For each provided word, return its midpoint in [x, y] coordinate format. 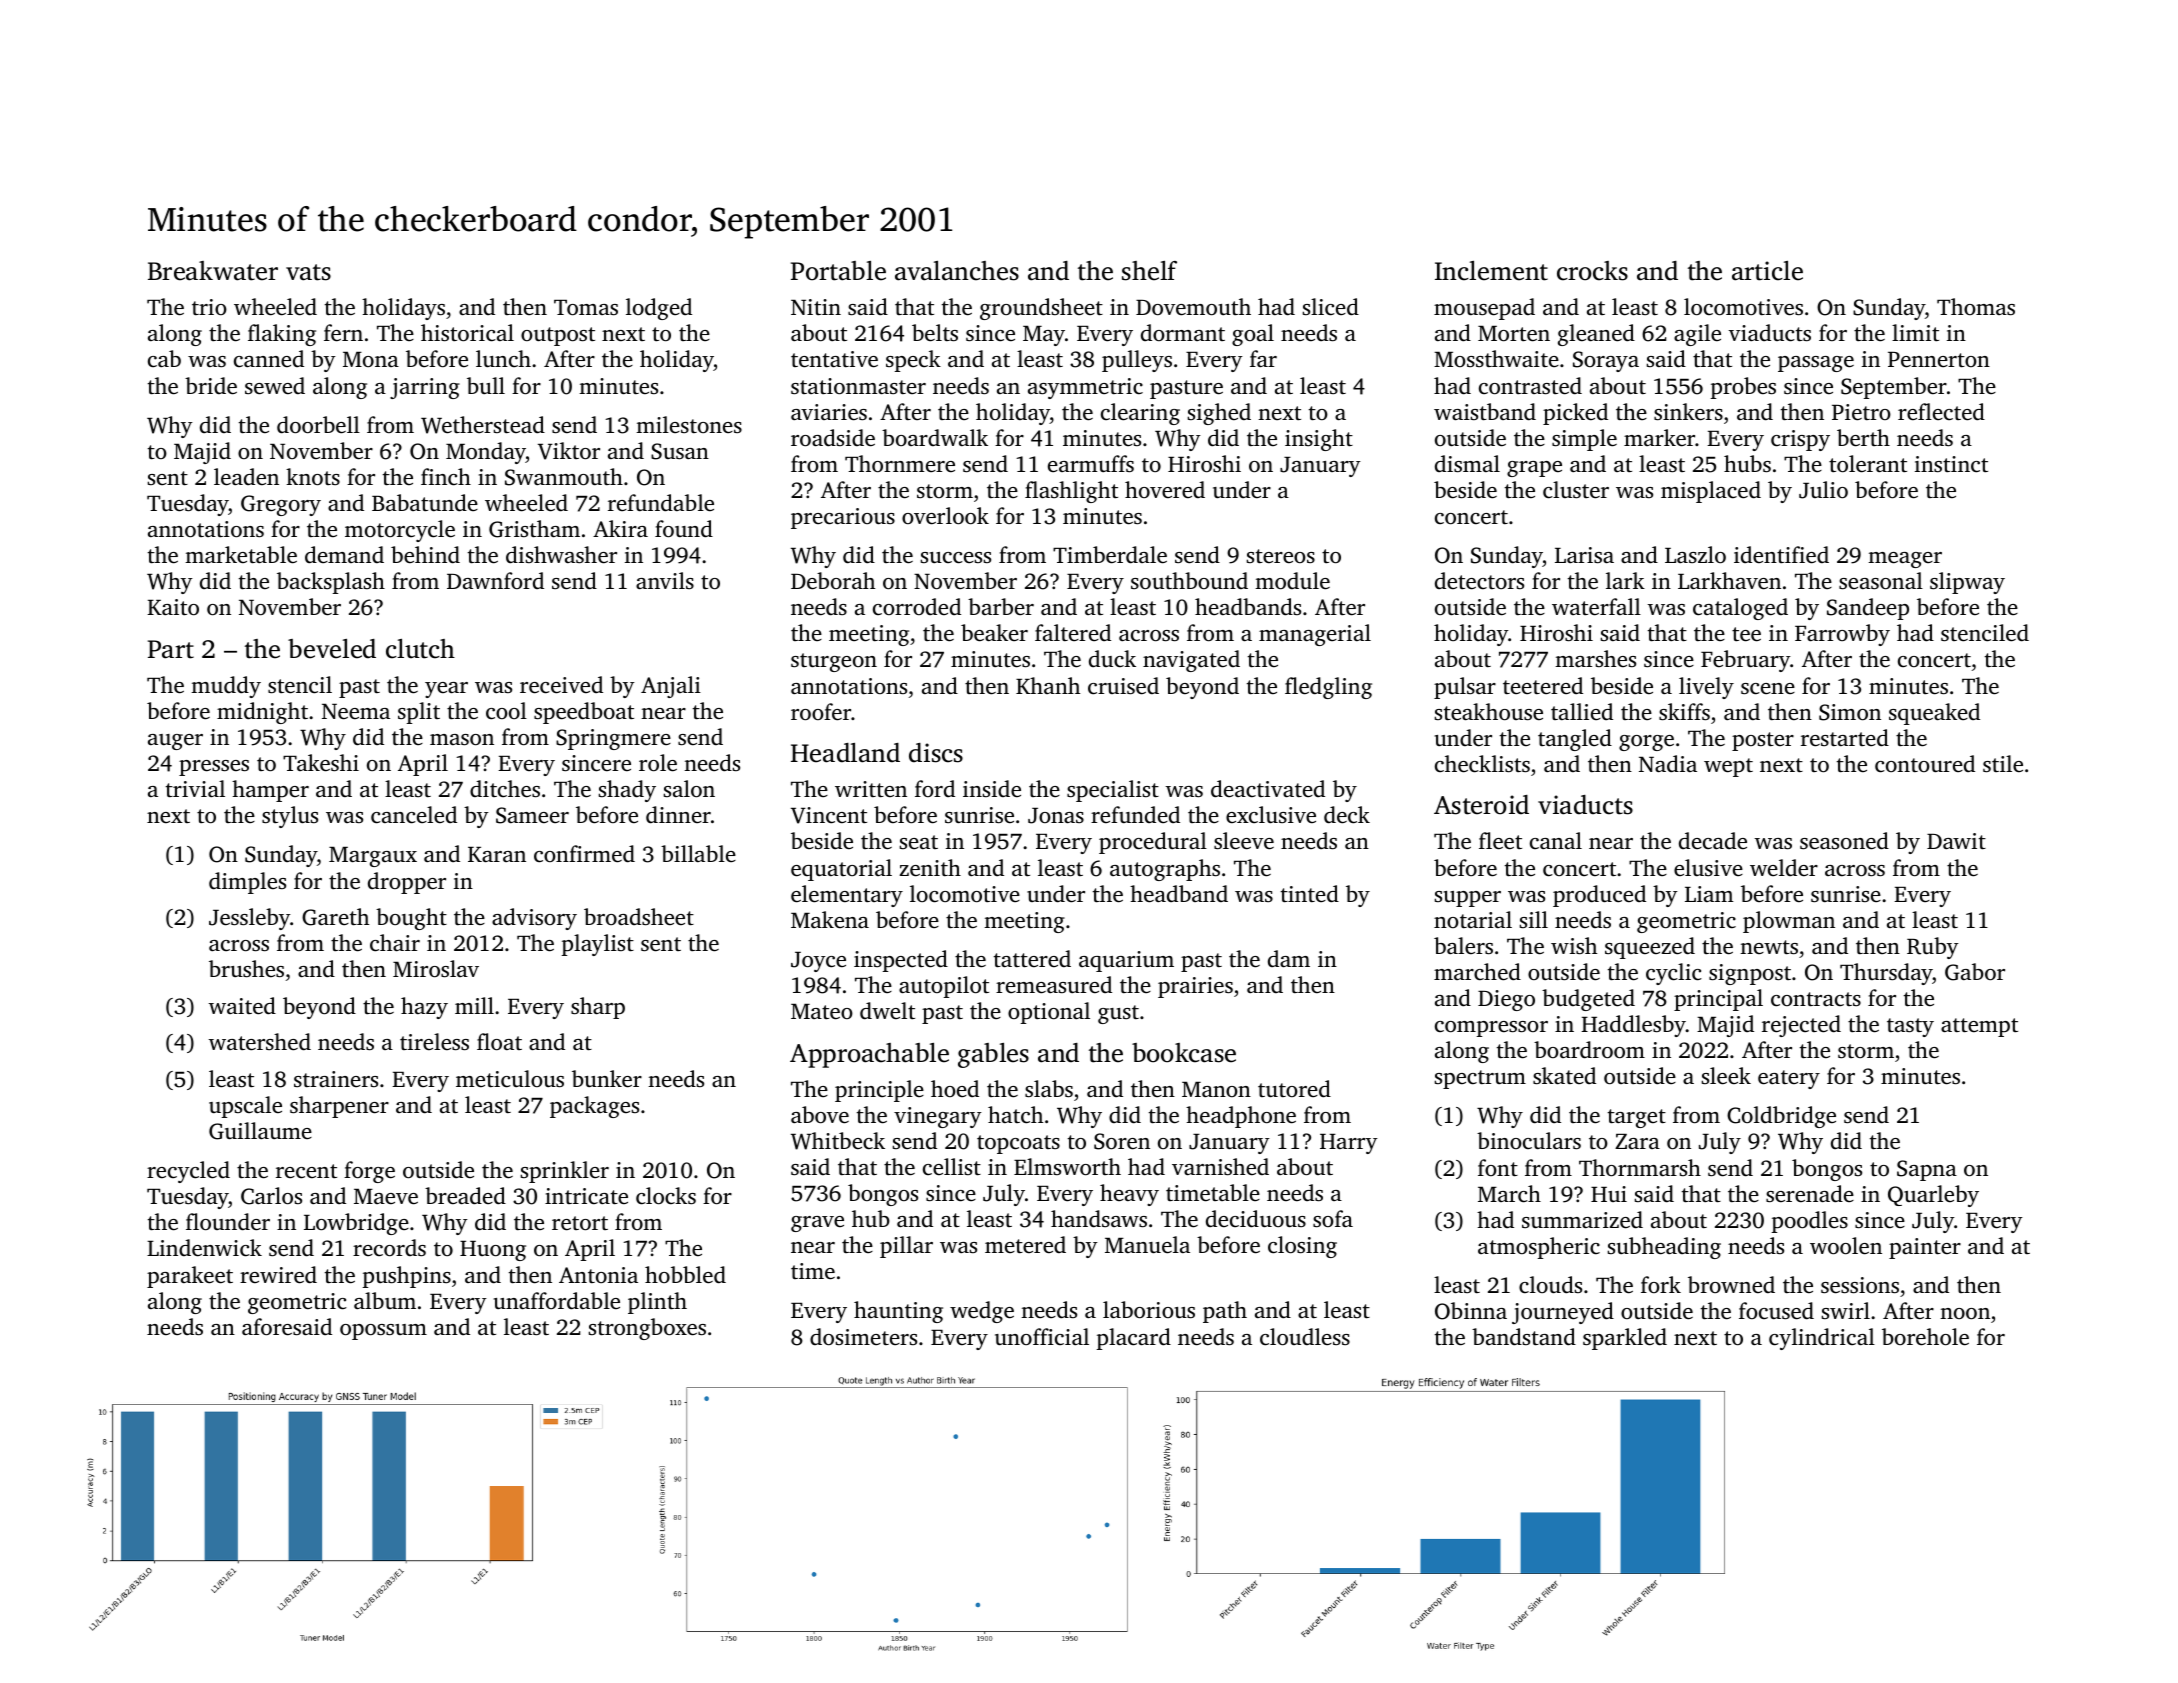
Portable [838, 271]
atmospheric [1539, 1248]
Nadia [1668, 764]
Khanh [1048, 685]
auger [175, 742]
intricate [586, 1196]
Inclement [1491, 271]
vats [308, 272]
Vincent [829, 815]
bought [411, 919]
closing [1302, 1247]
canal [1556, 840]
